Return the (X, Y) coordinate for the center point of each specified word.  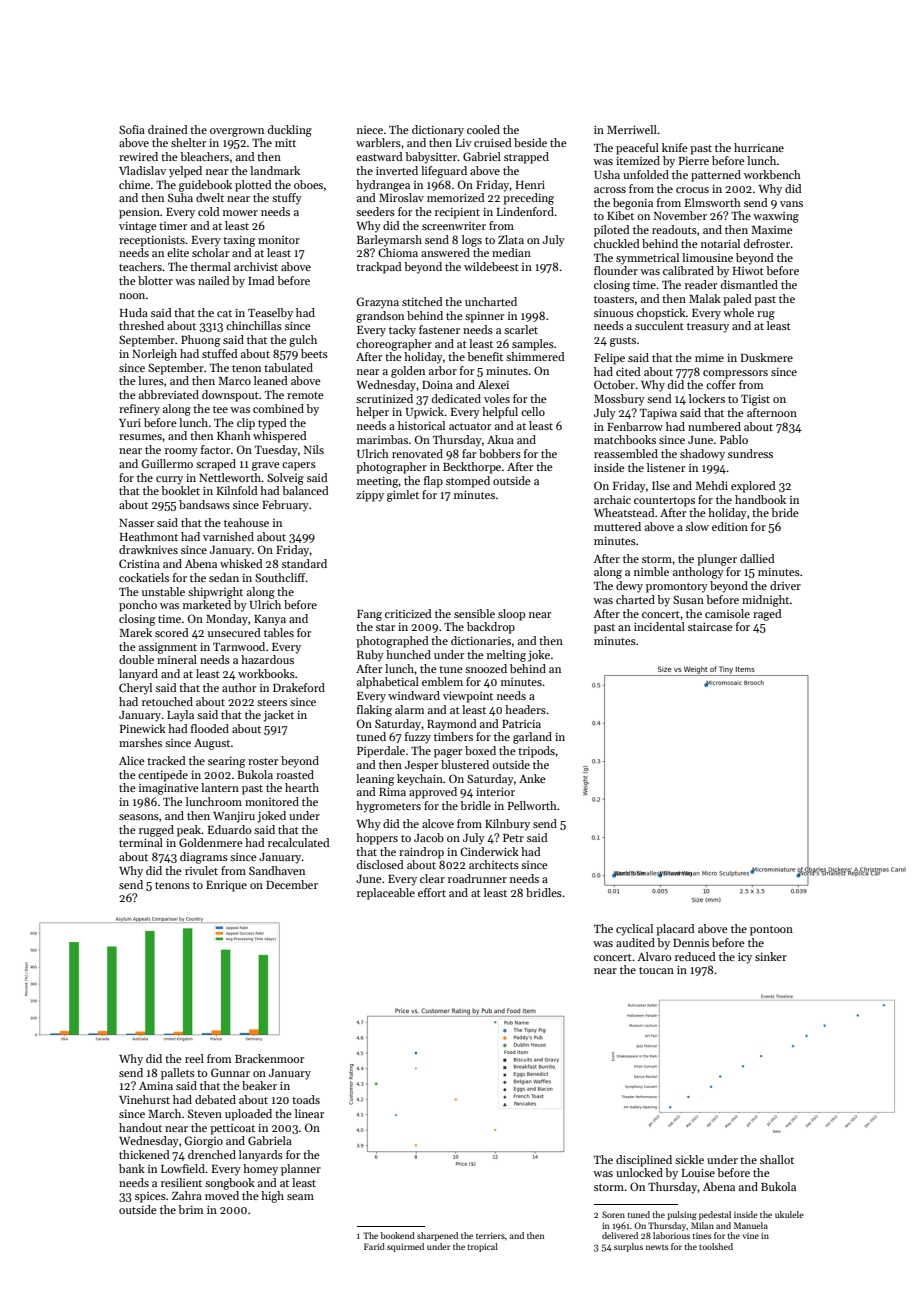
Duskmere (767, 357)
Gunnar (230, 1072)
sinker (771, 956)
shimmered (535, 356)
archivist (256, 266)
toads (306, 1099)
